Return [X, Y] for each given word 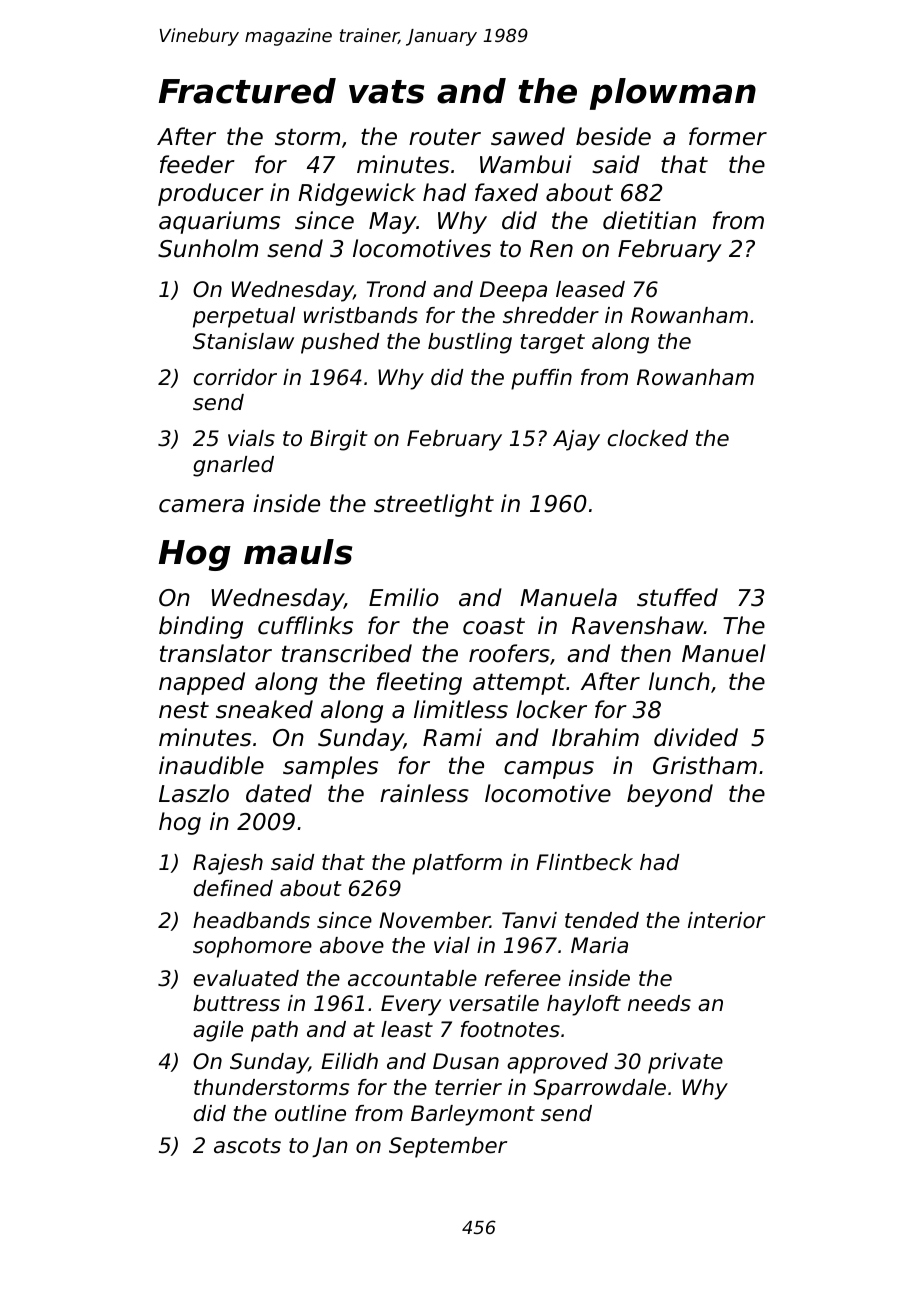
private [685, 1063]
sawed [528, 136]
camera [201, 506]
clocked [648, 438]
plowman [673, 94]
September [448, 1147]
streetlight [434, 505]
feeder [197, 164]
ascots [247, 1146]
